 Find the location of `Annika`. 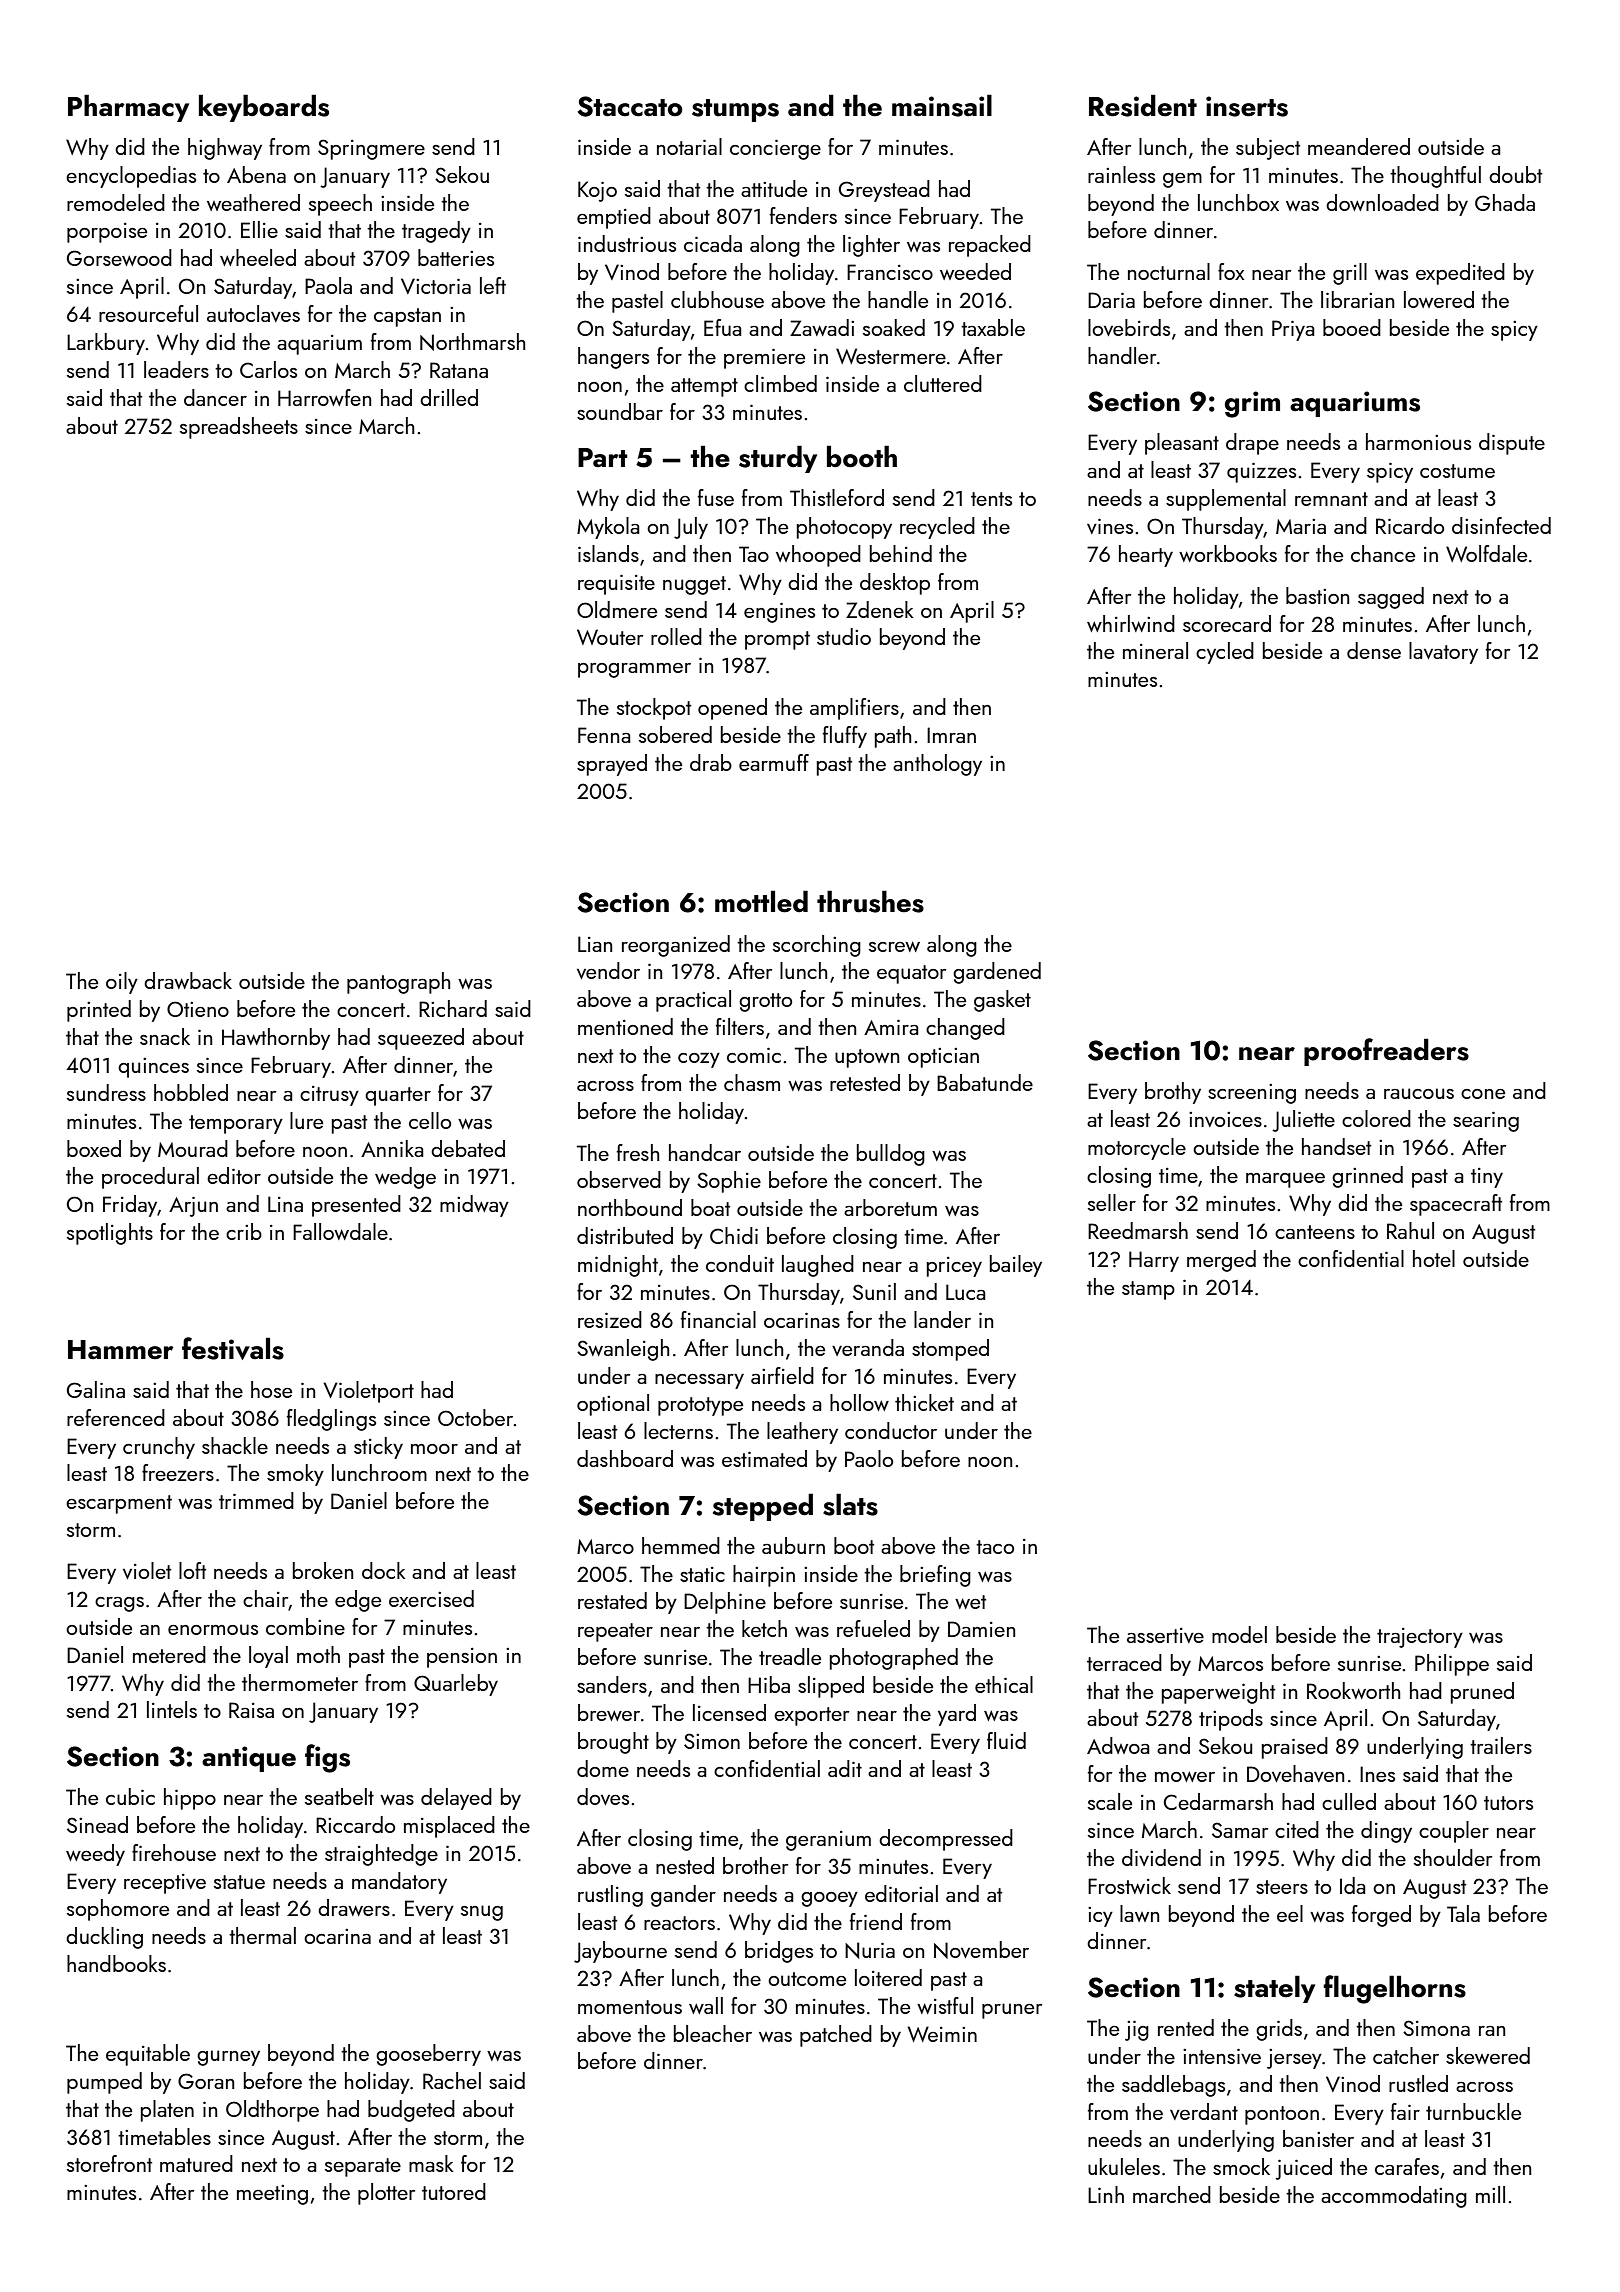

Annika is located at coordinates (392, 1148).
